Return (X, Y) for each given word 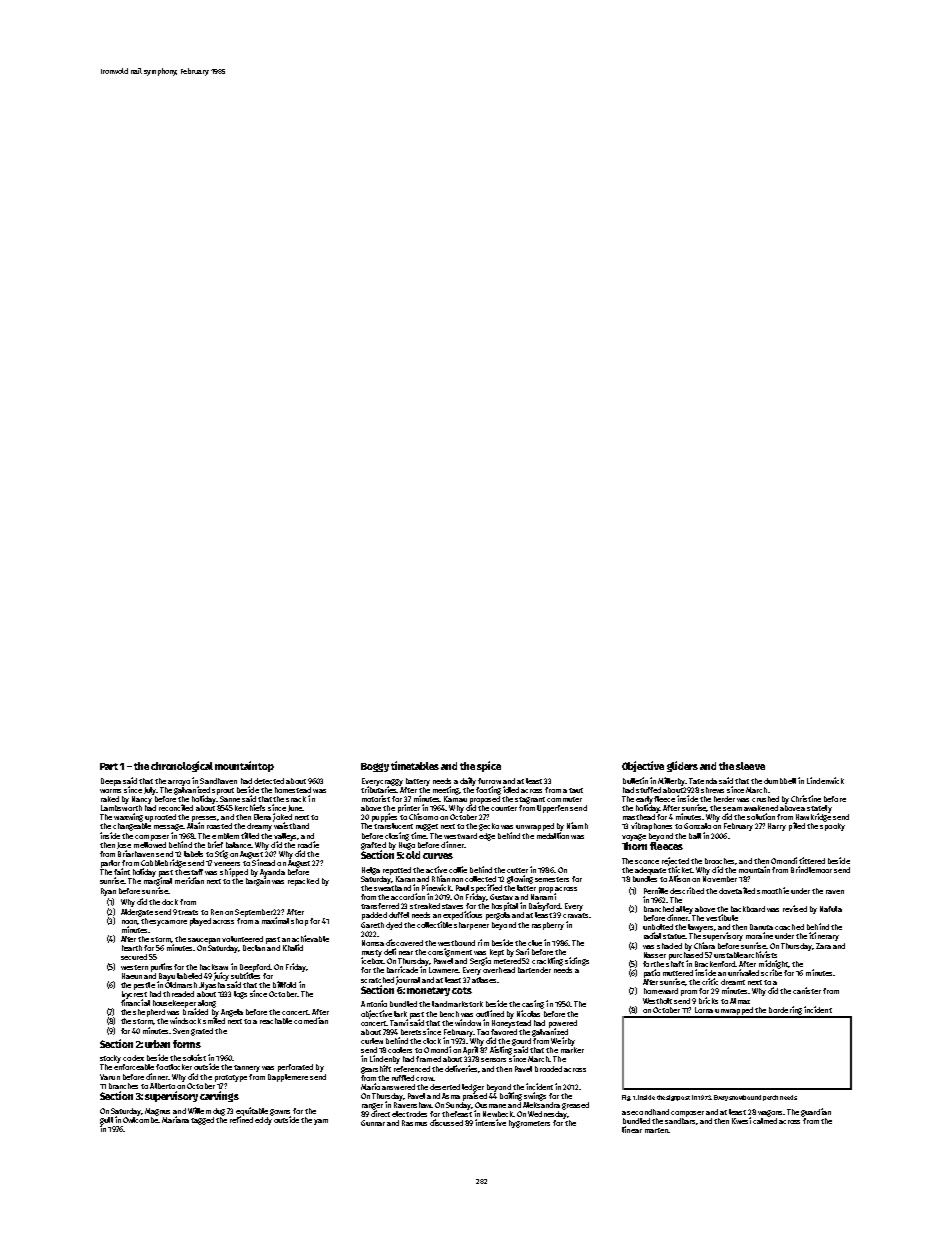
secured (134, 957)
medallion (553, 835)
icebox (372, 960)
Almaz (740, 1001)
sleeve (750, 766)
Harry (777, 827)
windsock (185, 1020)
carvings (219, 1096)
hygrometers (529, 1124)
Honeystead (511, 1024)
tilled (250, 835)
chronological (182, 766)
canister (807, 990)
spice (489, 766)
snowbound (745, 1097)
